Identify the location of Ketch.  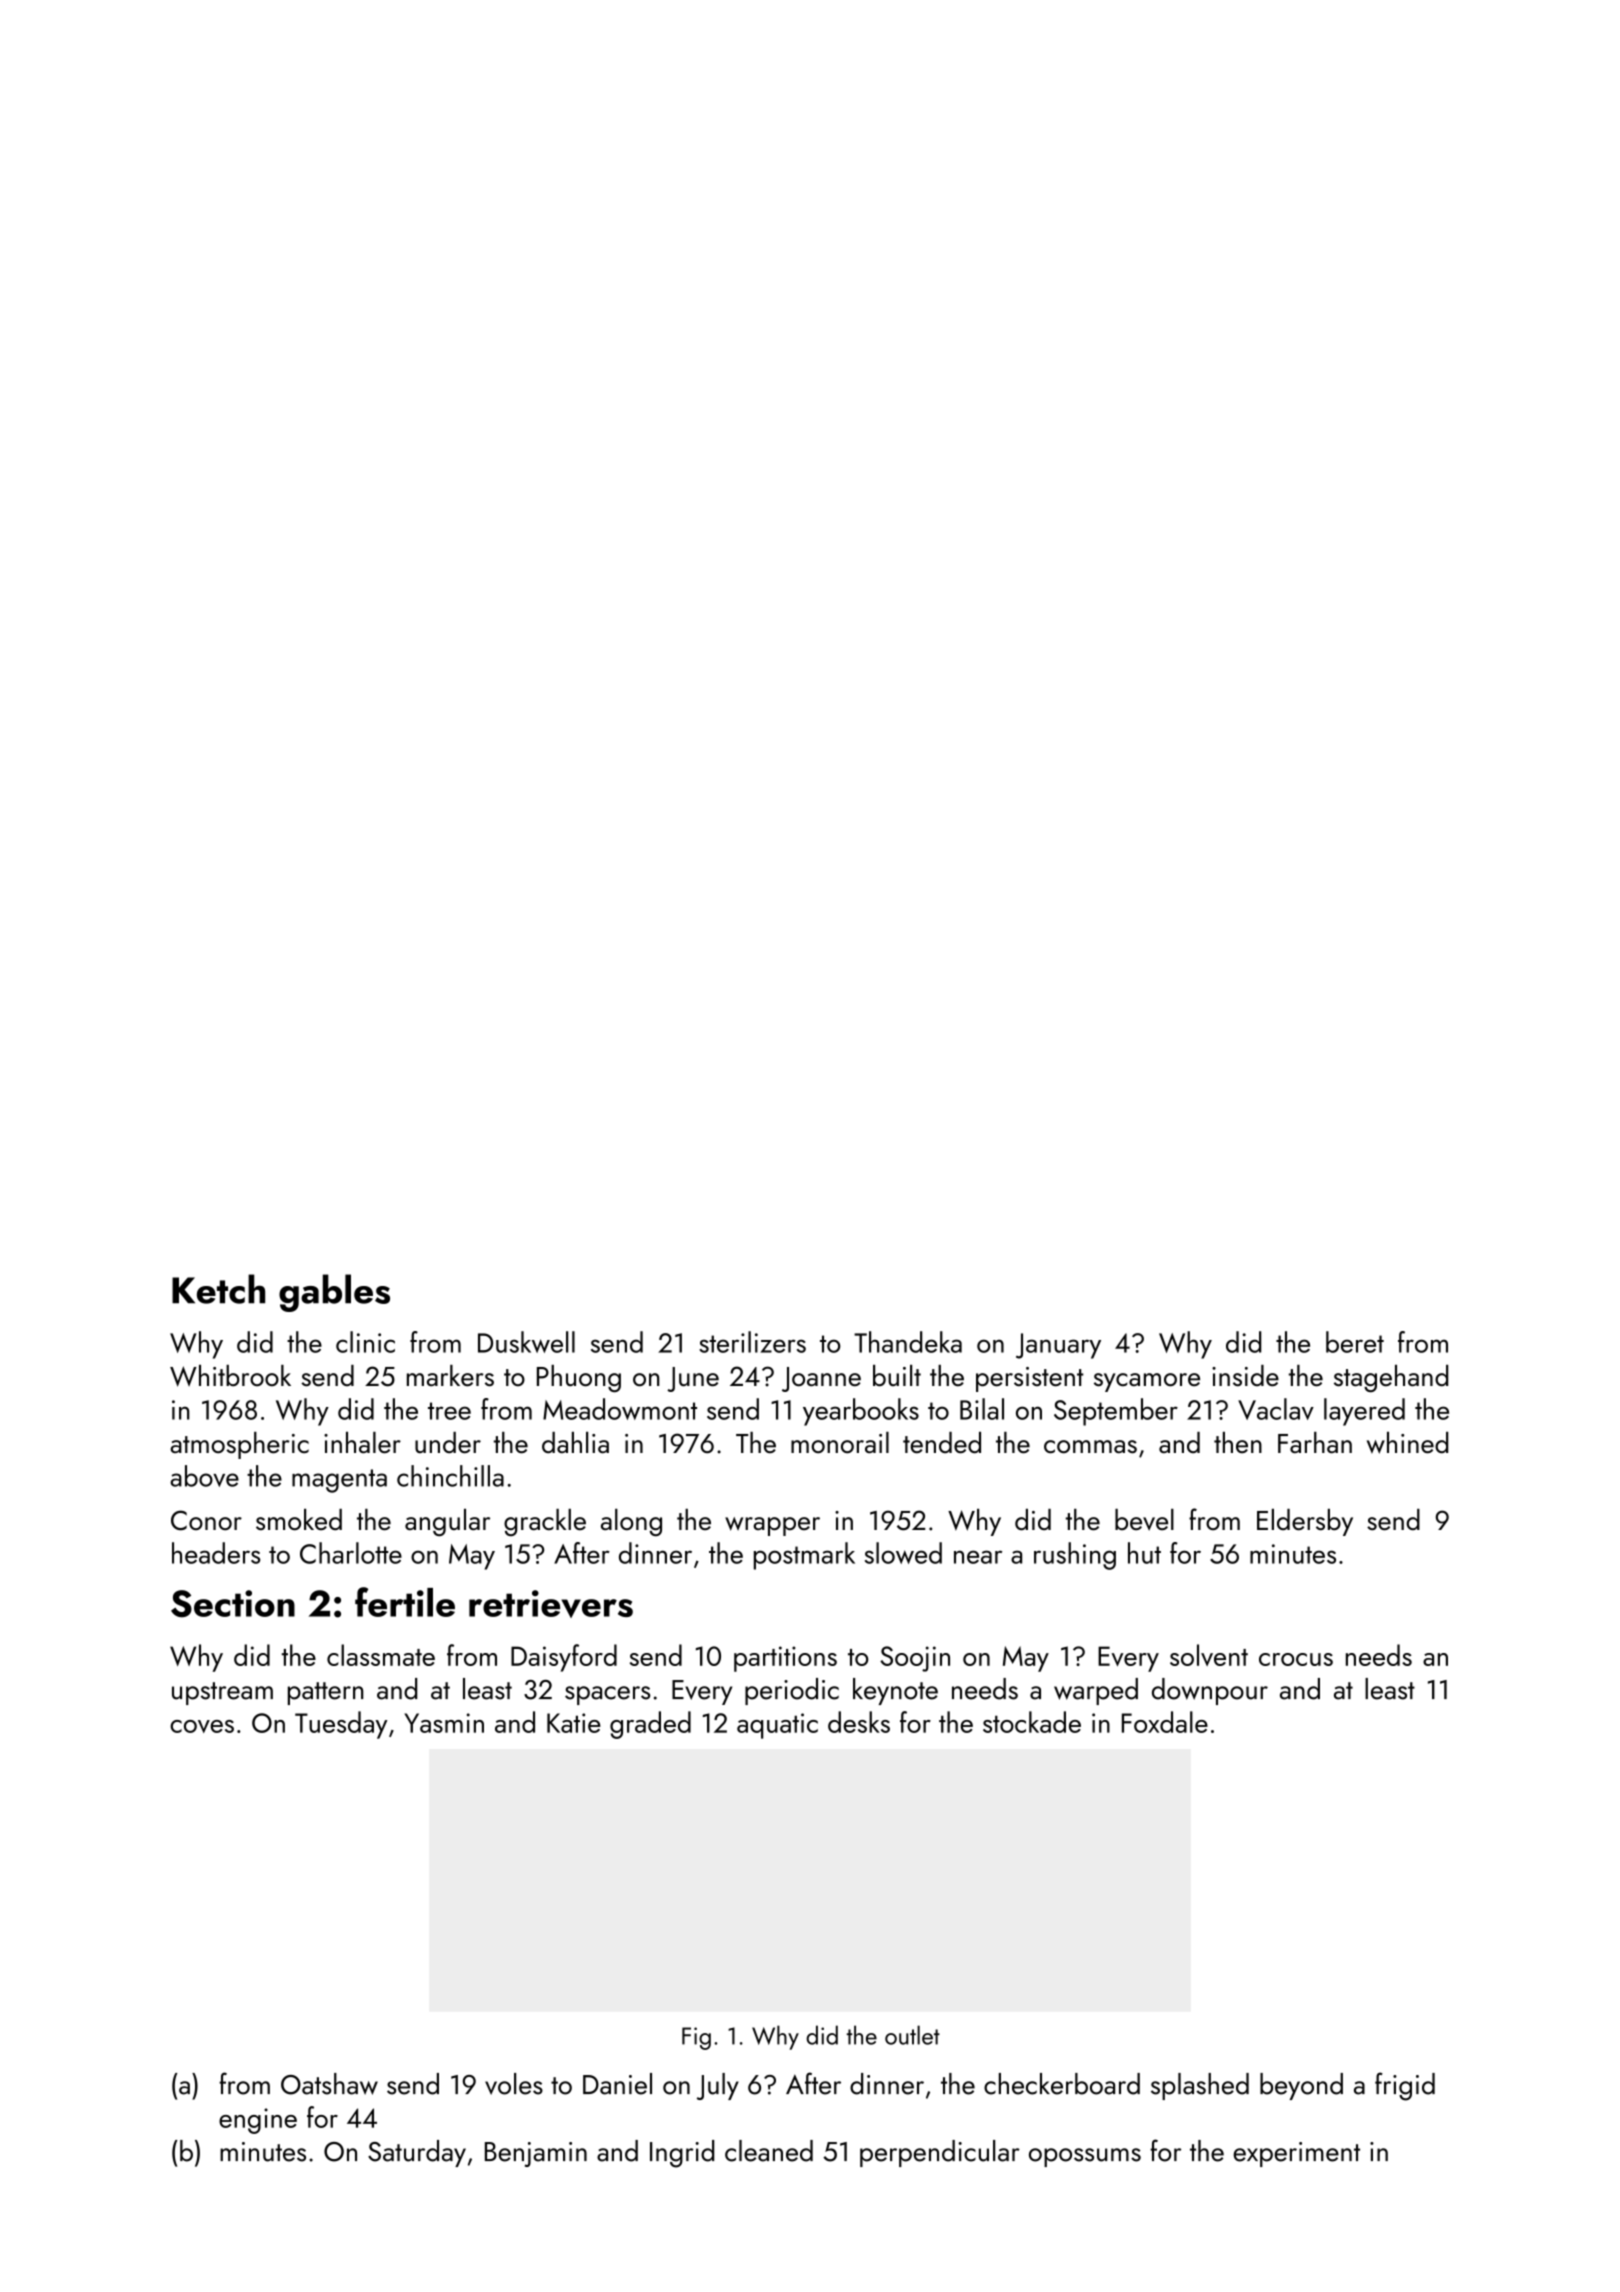
(218, 1289).
